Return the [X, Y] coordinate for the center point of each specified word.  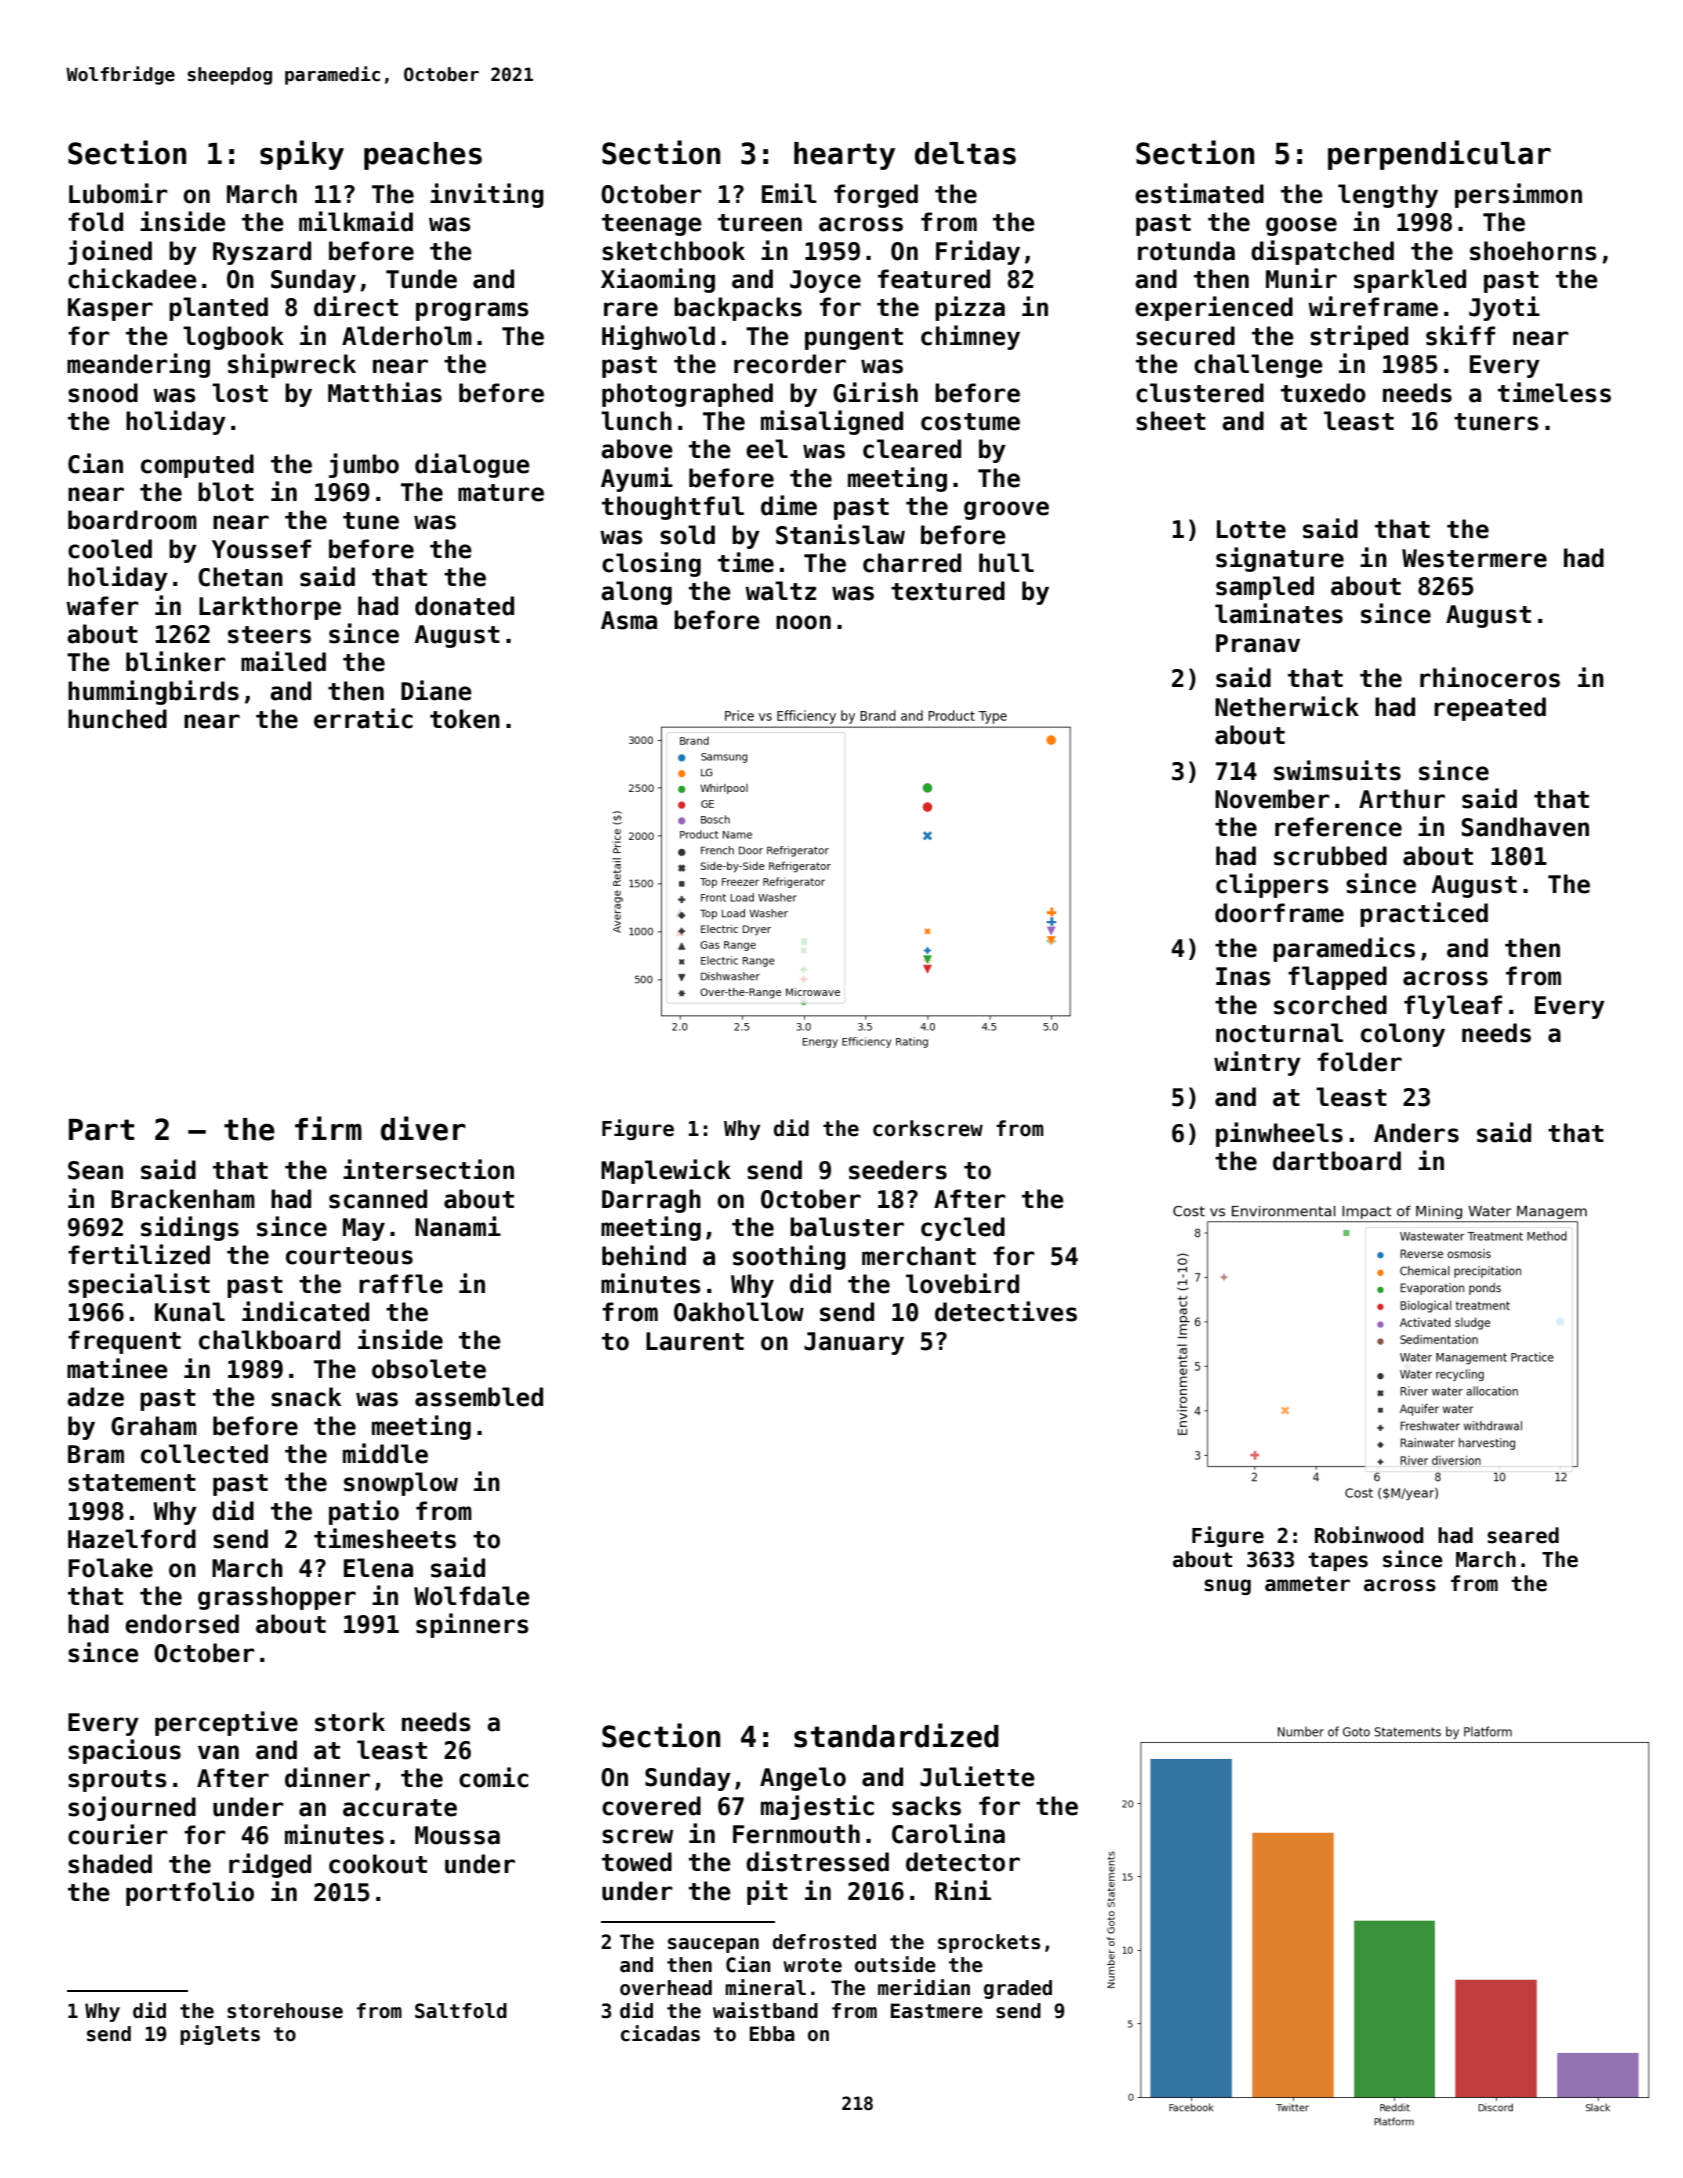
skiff [1460, 335]
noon [803, 622]
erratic [363, 718]
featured [934, 279]
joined [110, 252]
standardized [896, 1735]
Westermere [1474, 558]
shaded [110, 1864]
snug [1227, 1587]
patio [364, 1512]
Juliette [977, 1776]
